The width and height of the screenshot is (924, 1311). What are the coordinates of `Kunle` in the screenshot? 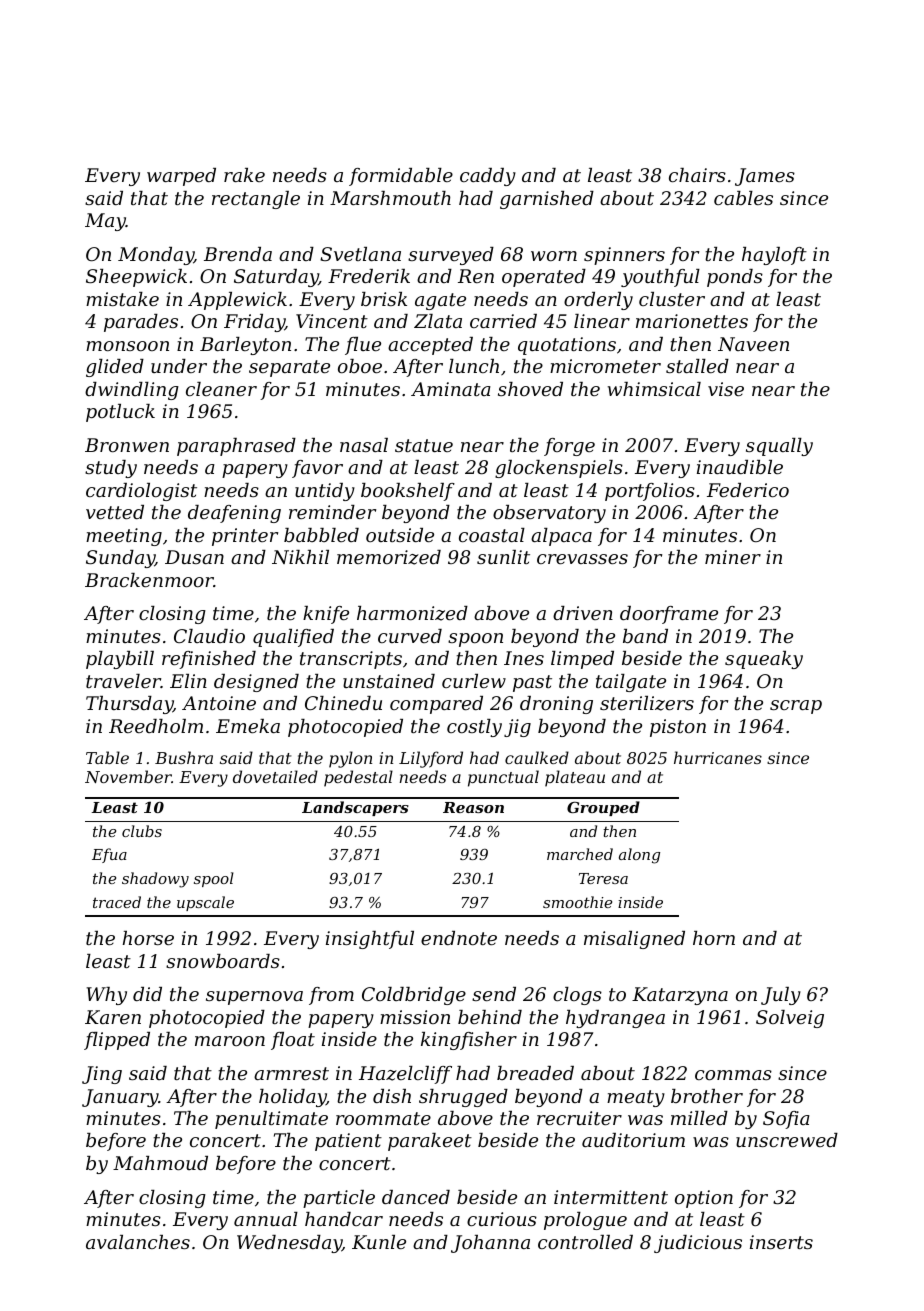 It's located at (379, 1242).
